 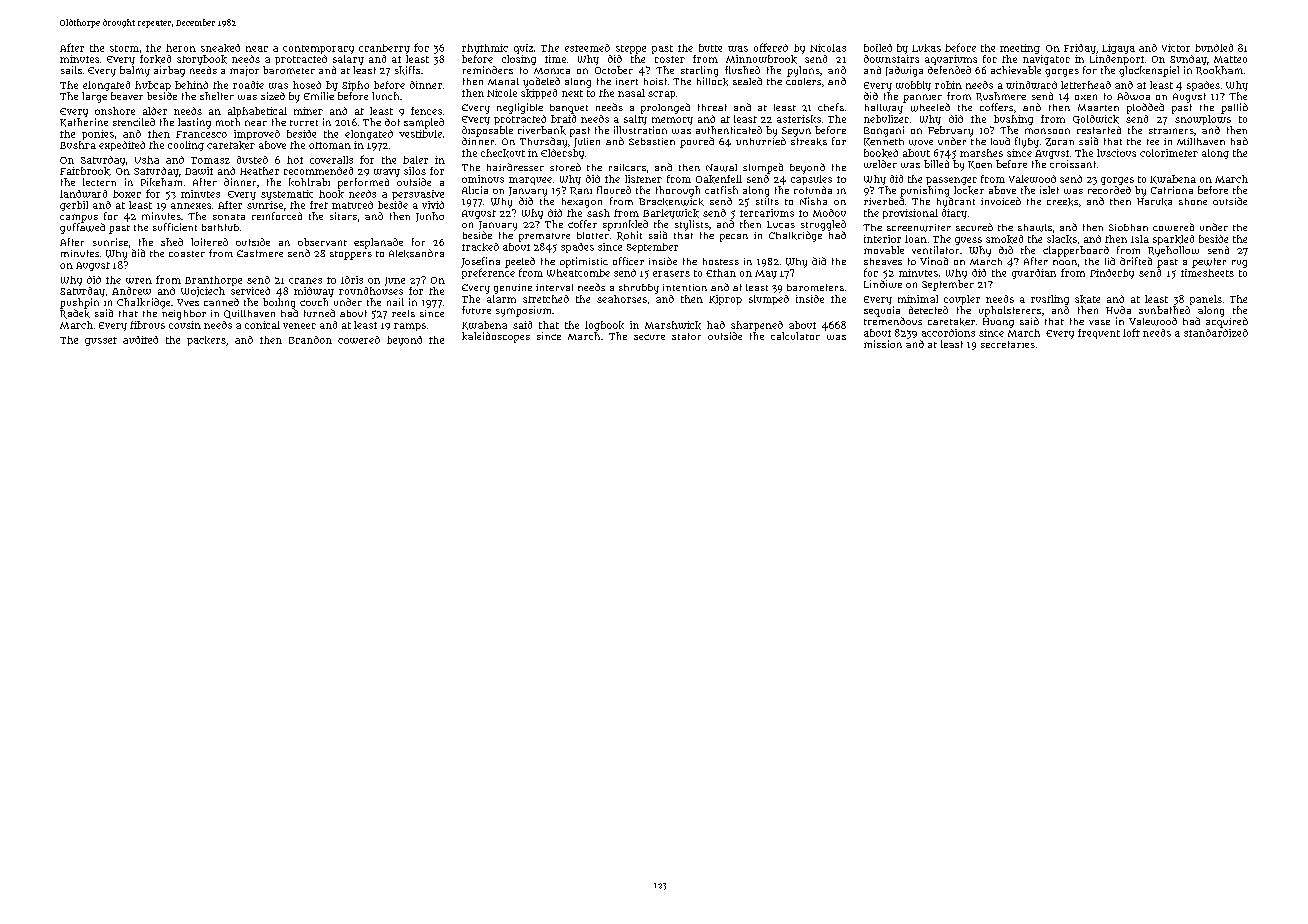 What do you see at coordinates (485, 49) in the screenshot?
I see `rhythmic` at bounding box center [485, 49].
